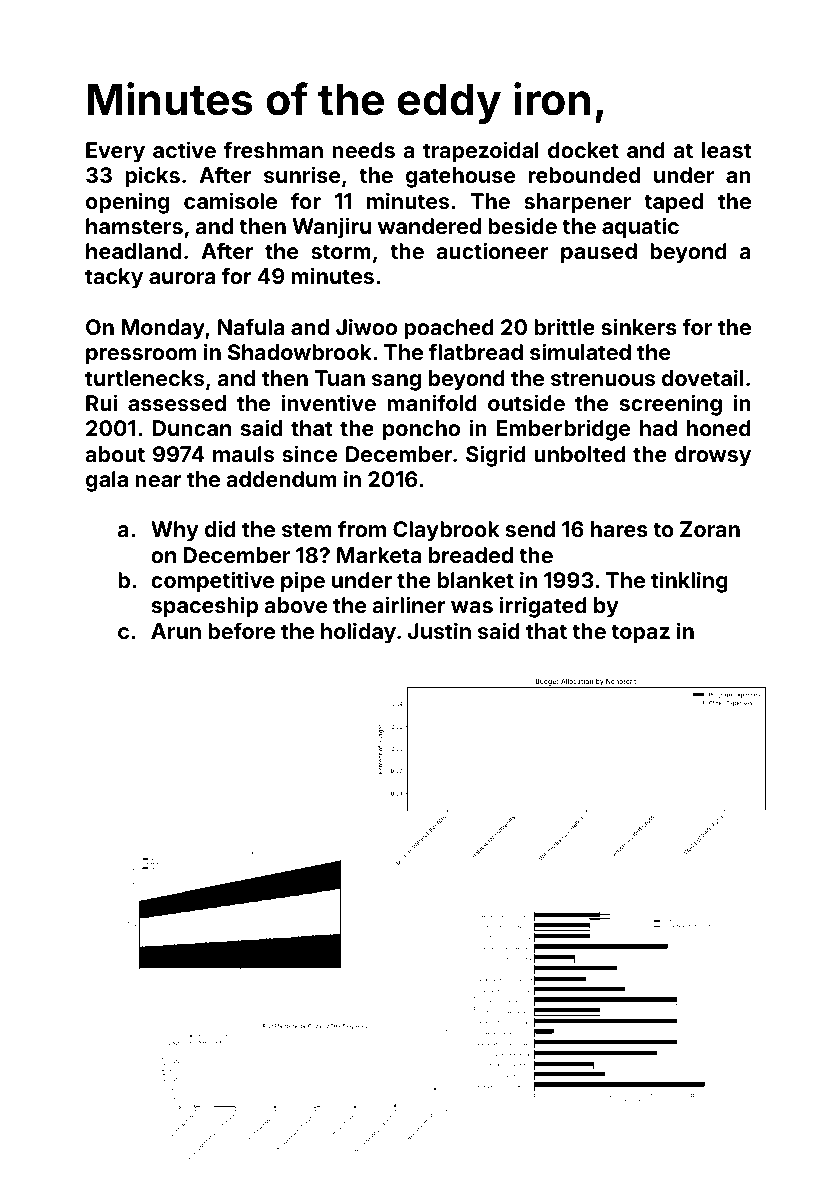 The height and width of the screenshot is (1187, 837). I want to click on wandered, so click(429, 226).
